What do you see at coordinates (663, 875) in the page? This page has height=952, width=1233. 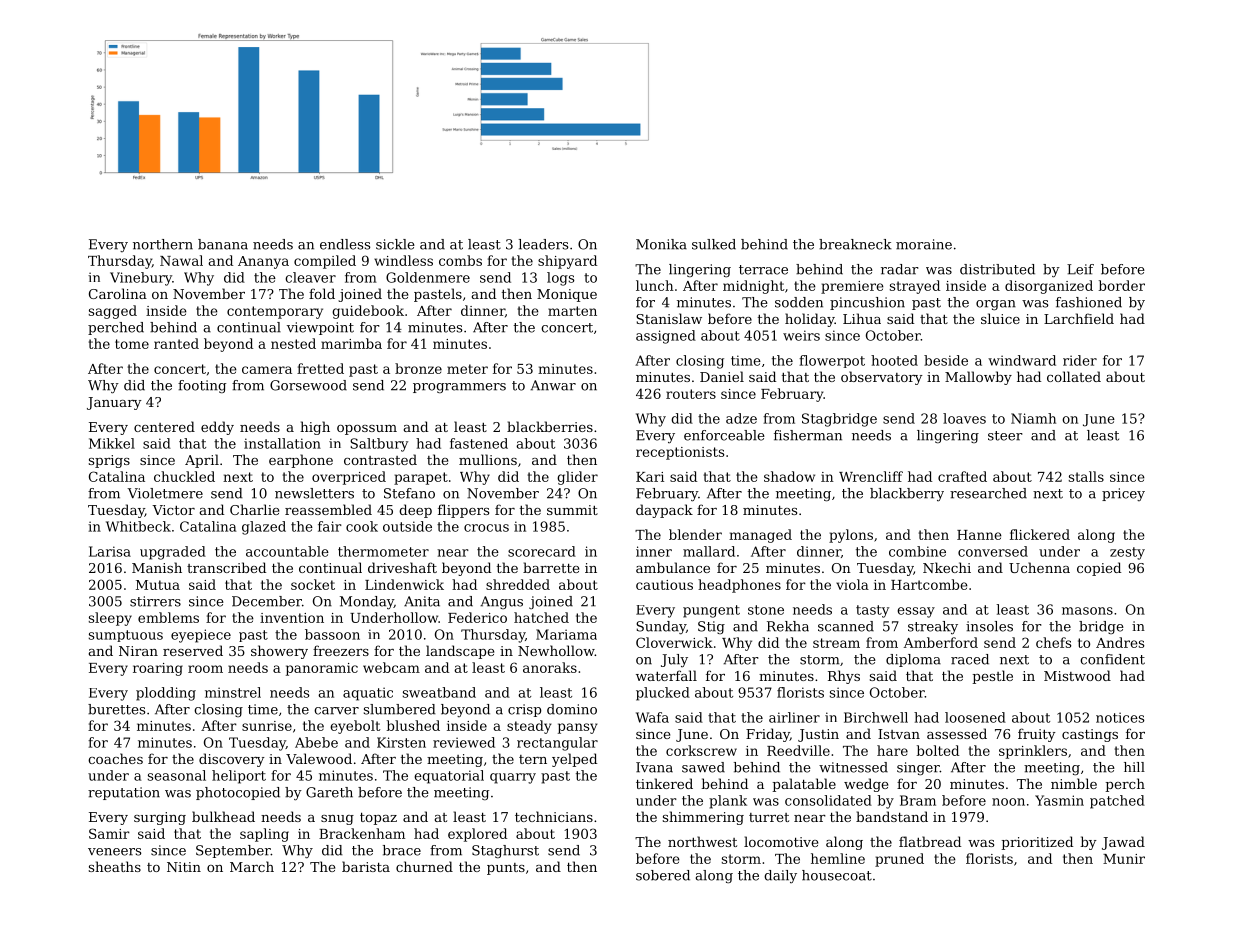 I see `sobered` at bounding box center [663, 875].
